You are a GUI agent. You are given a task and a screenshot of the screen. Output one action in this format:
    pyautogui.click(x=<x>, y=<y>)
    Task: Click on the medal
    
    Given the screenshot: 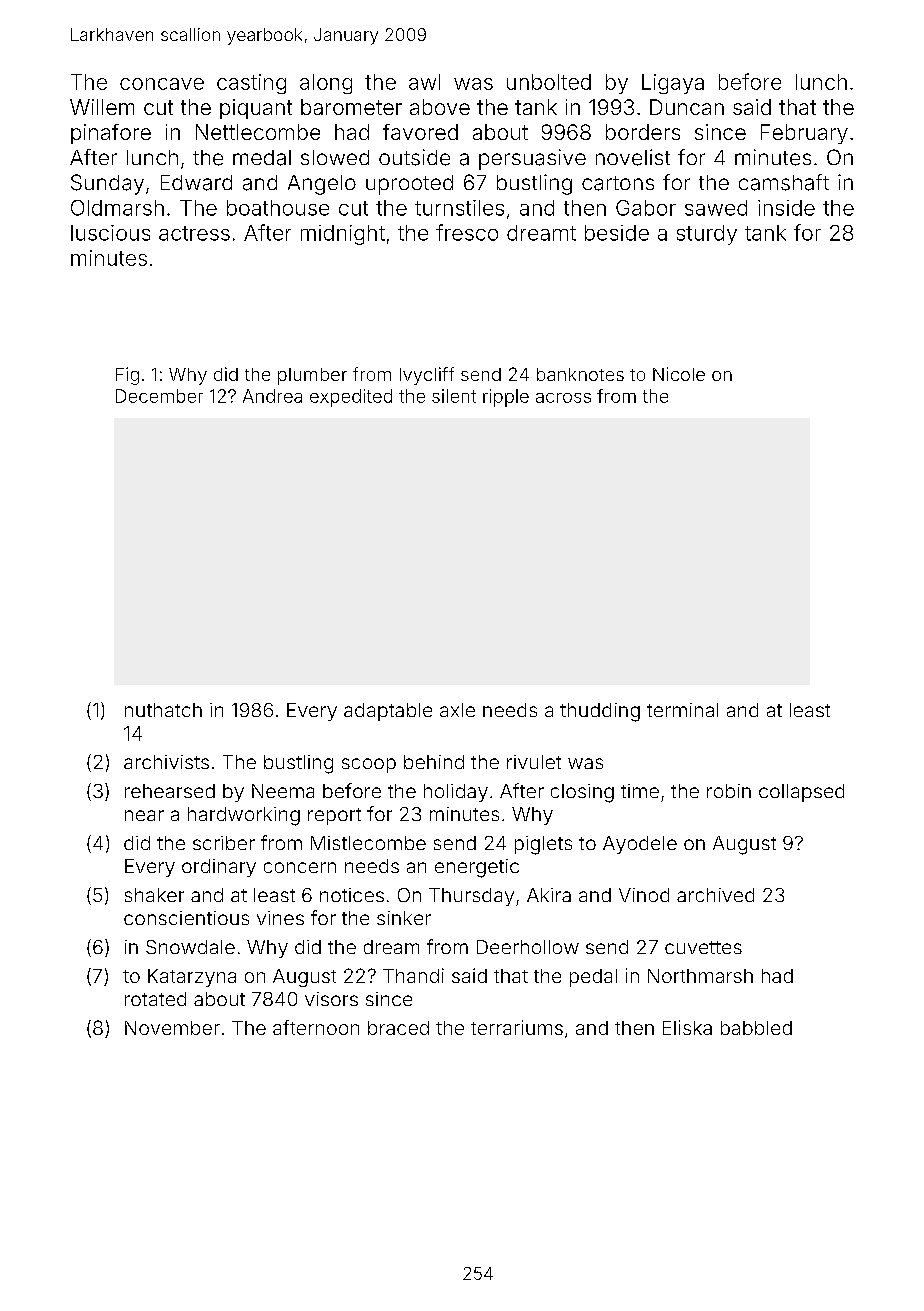 What is the action you would take?
    pyautogui.click(x=262, y=158)
